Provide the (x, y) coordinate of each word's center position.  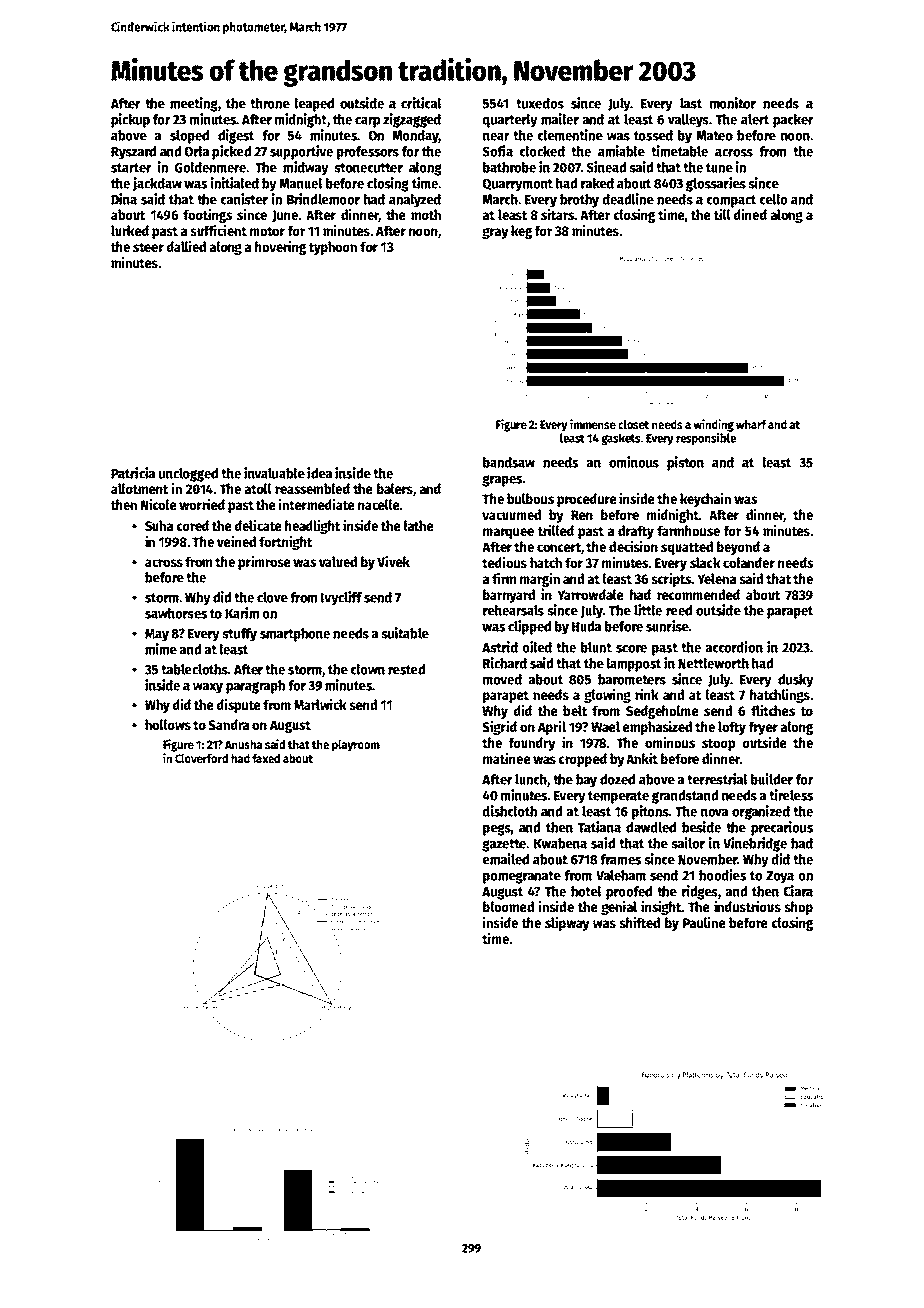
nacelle (378, 504)
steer (148, 247)
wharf (751, 424)
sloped (189, 137)
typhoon (333, 248)
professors (368, 153)
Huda (586, 626)
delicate (258, 525)
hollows (168, 724)
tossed (653, 135)
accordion (734, 647)
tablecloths (194, 669)
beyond (738, 548)
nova (714, 813)
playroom (356, 746)
